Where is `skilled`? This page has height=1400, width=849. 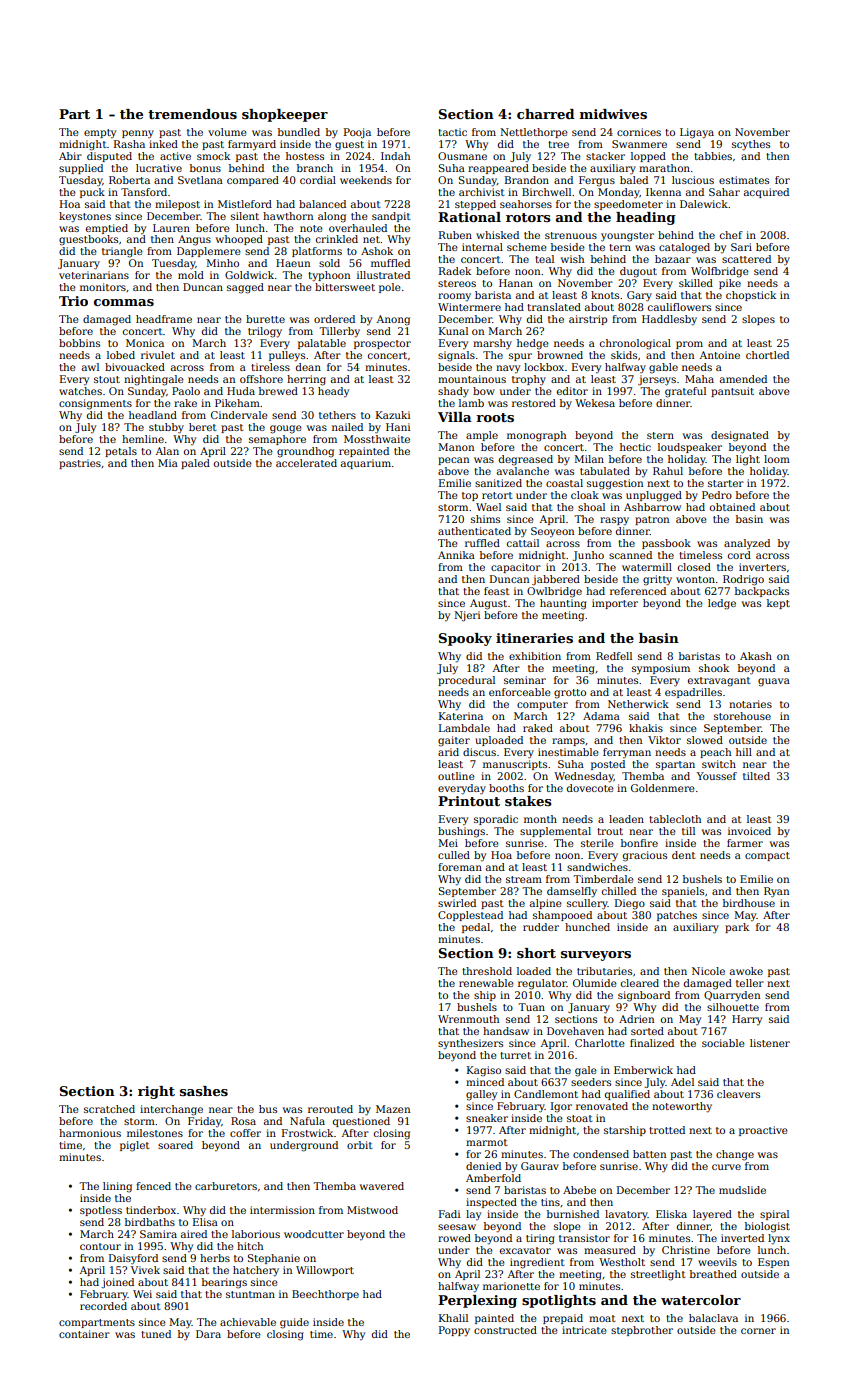
skilled is located at coordinates (696, 283).
